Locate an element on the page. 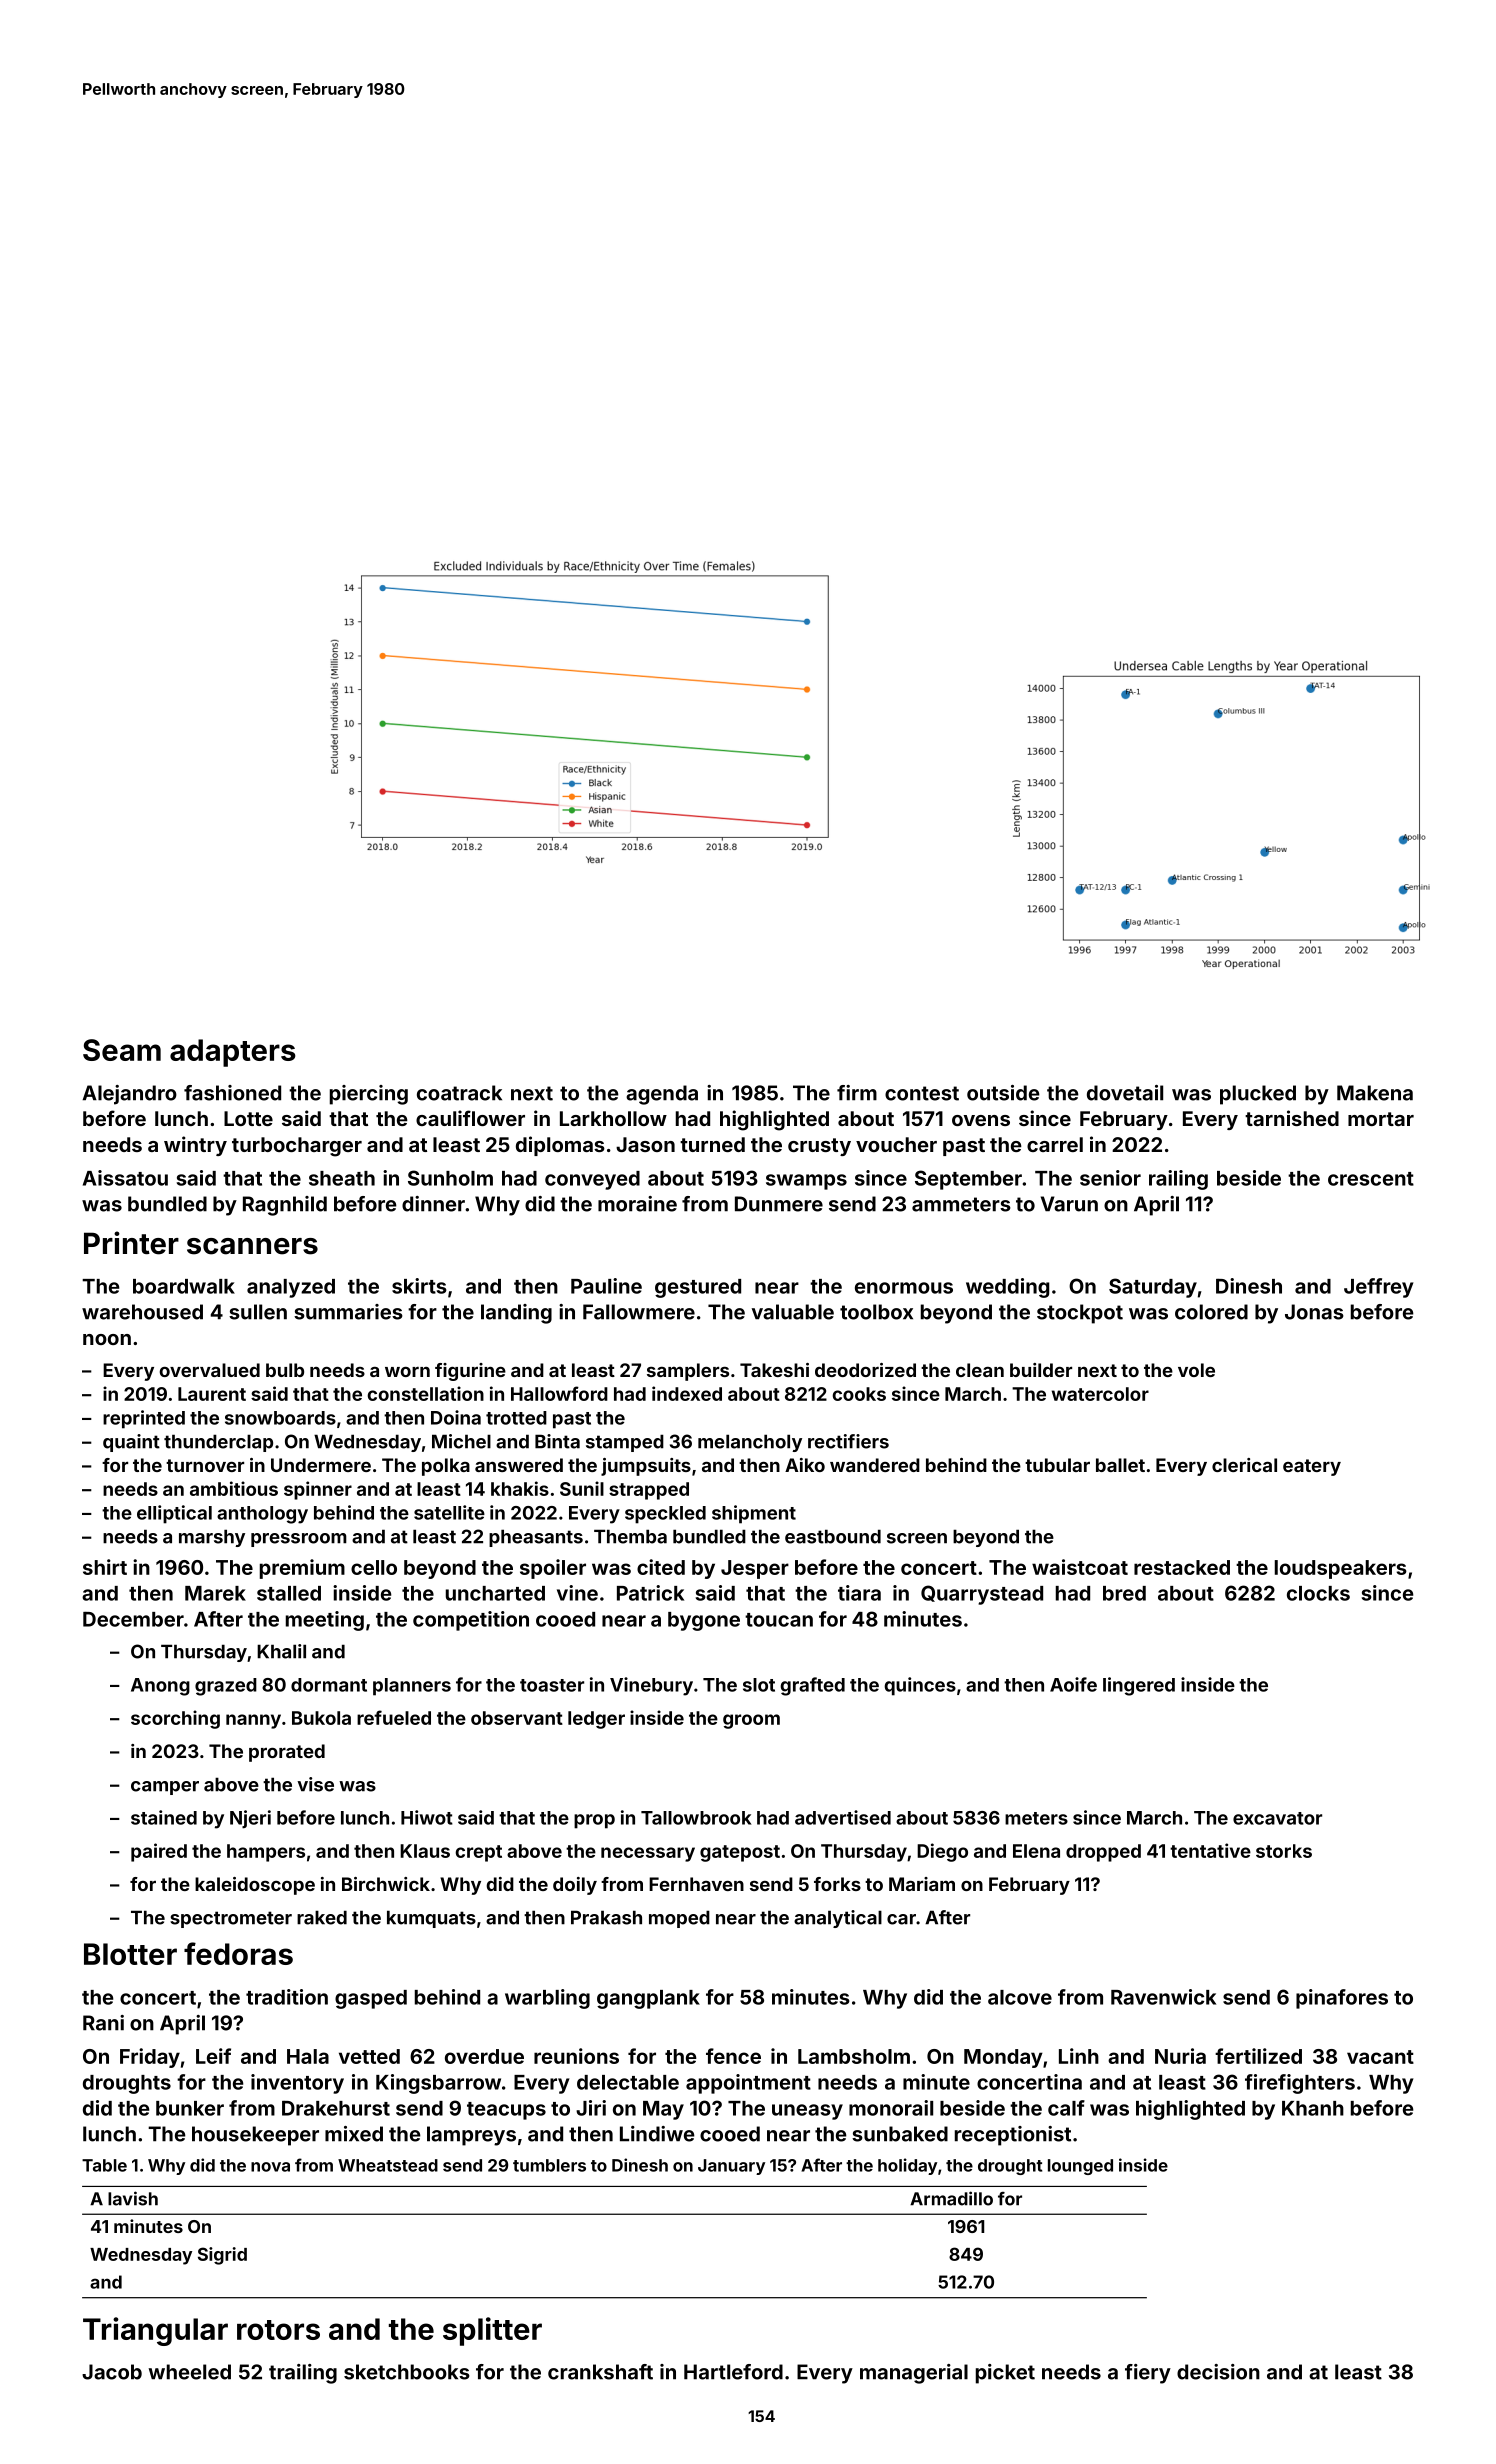 The height and width of the image is (2464, 1496). fashioned is located at coordinates (232, 1093).
